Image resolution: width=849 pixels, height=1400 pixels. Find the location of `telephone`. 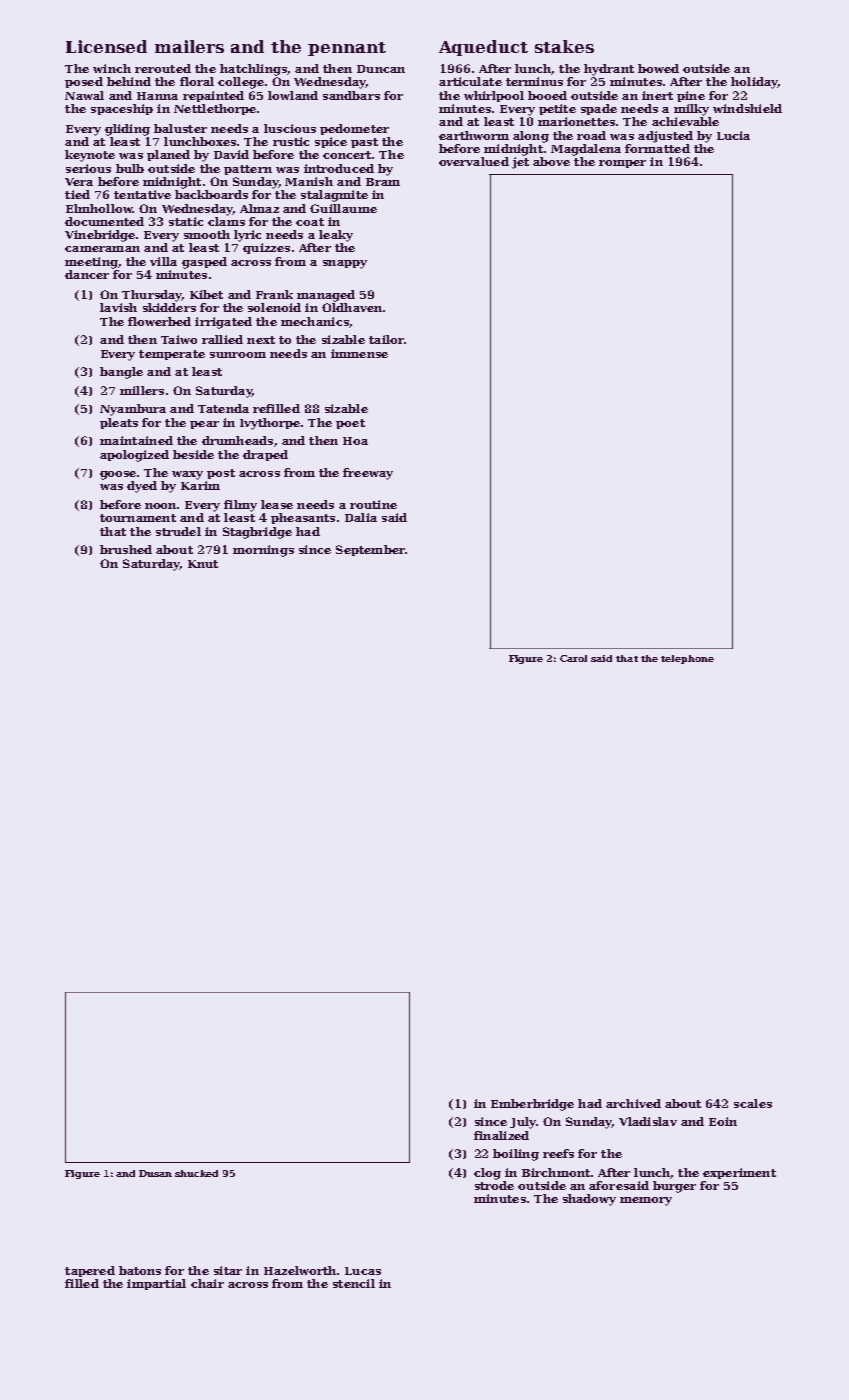

telephone is located at coordinates (687, 659).
